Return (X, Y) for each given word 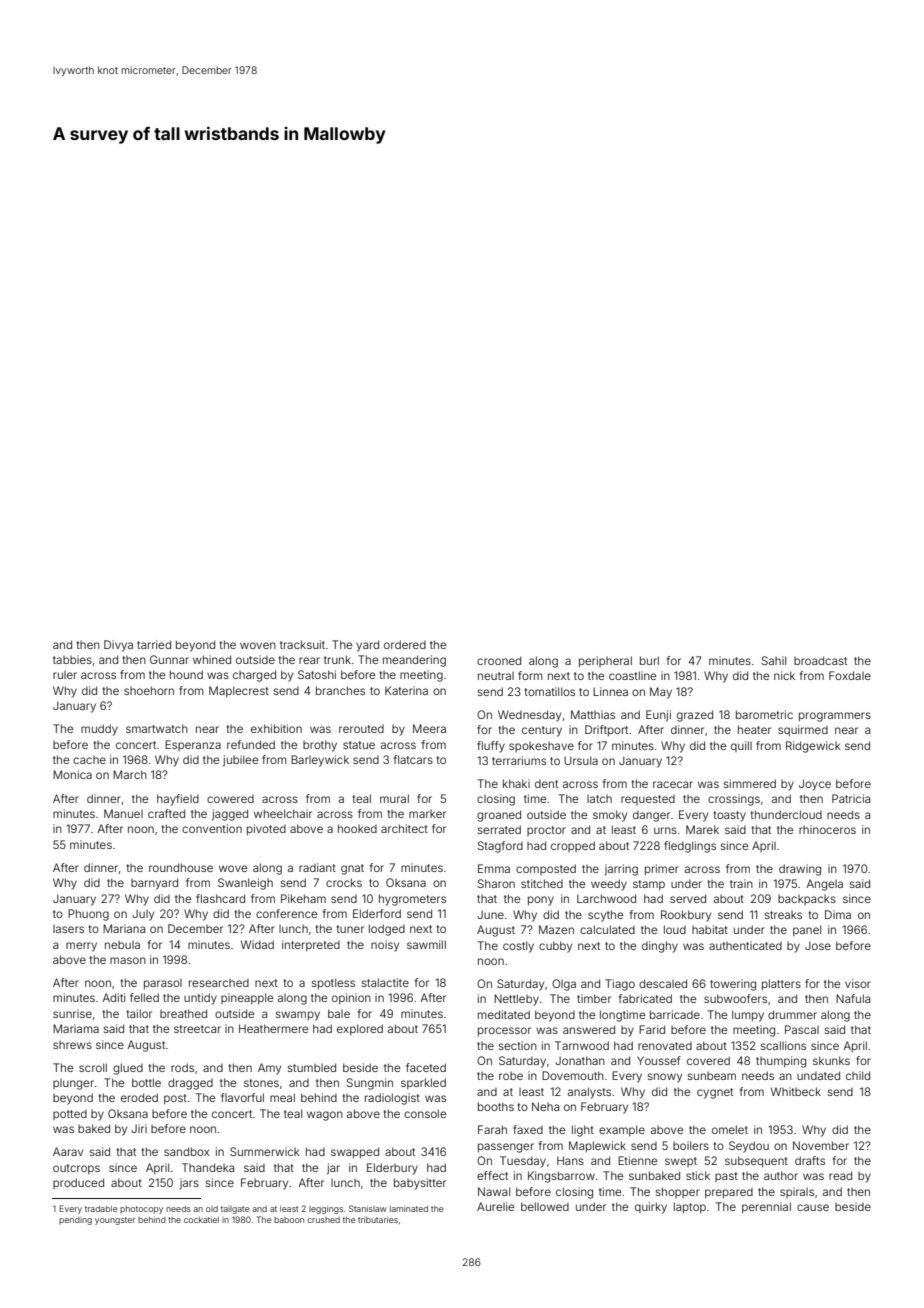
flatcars (413, 759)
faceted (426, 1067)
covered (708, 1060)
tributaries (378, 1220)
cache (89, 760)
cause (813, 1207)
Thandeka (208, 1167)
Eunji (658, 716)
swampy (298, 1016)
